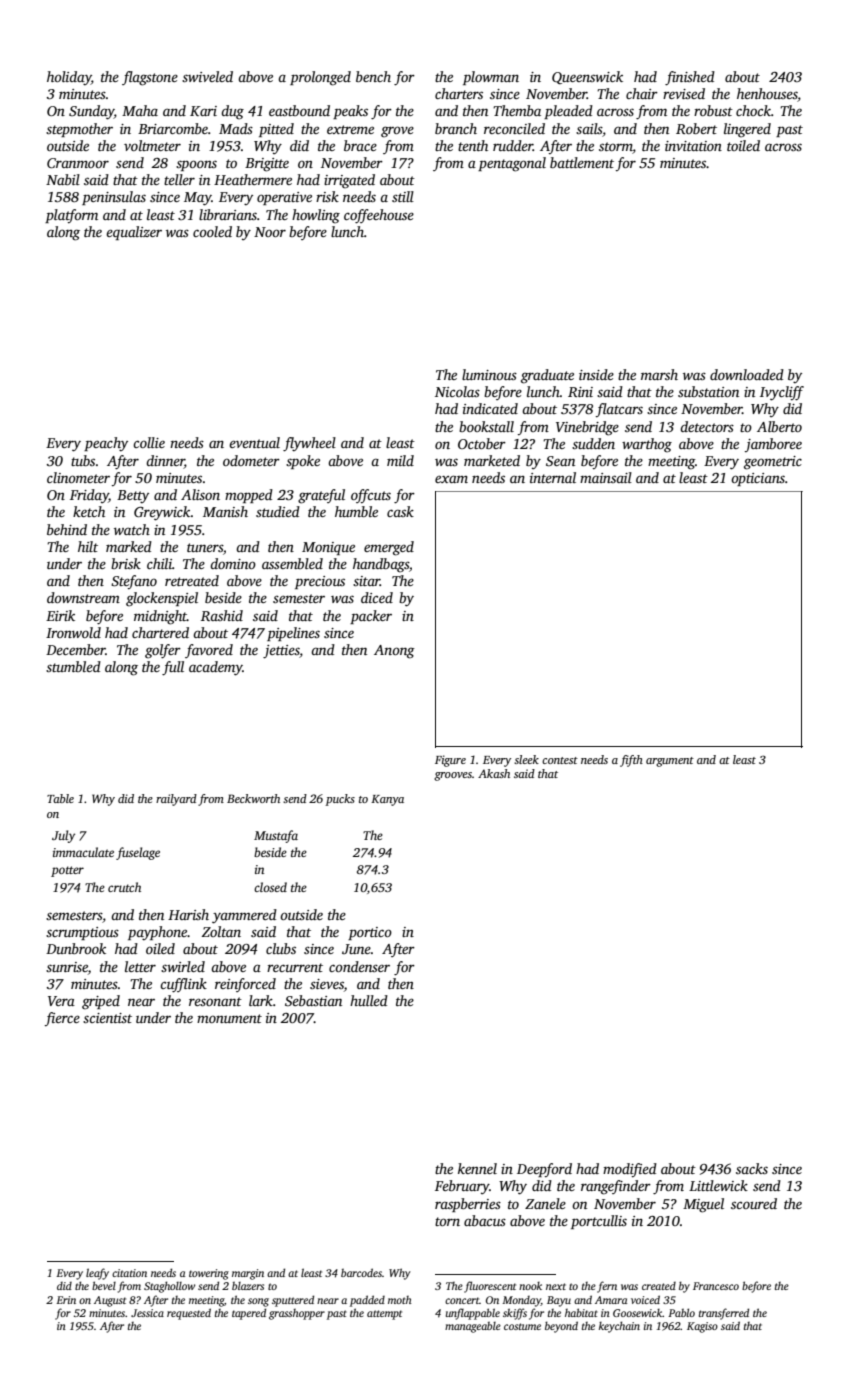 Image resolution: width=849 pixels, height=1400 pixels. What do you see at coordinates (767, 95) in the page?
I see `henhouses` at bounding box center [767, 95].
